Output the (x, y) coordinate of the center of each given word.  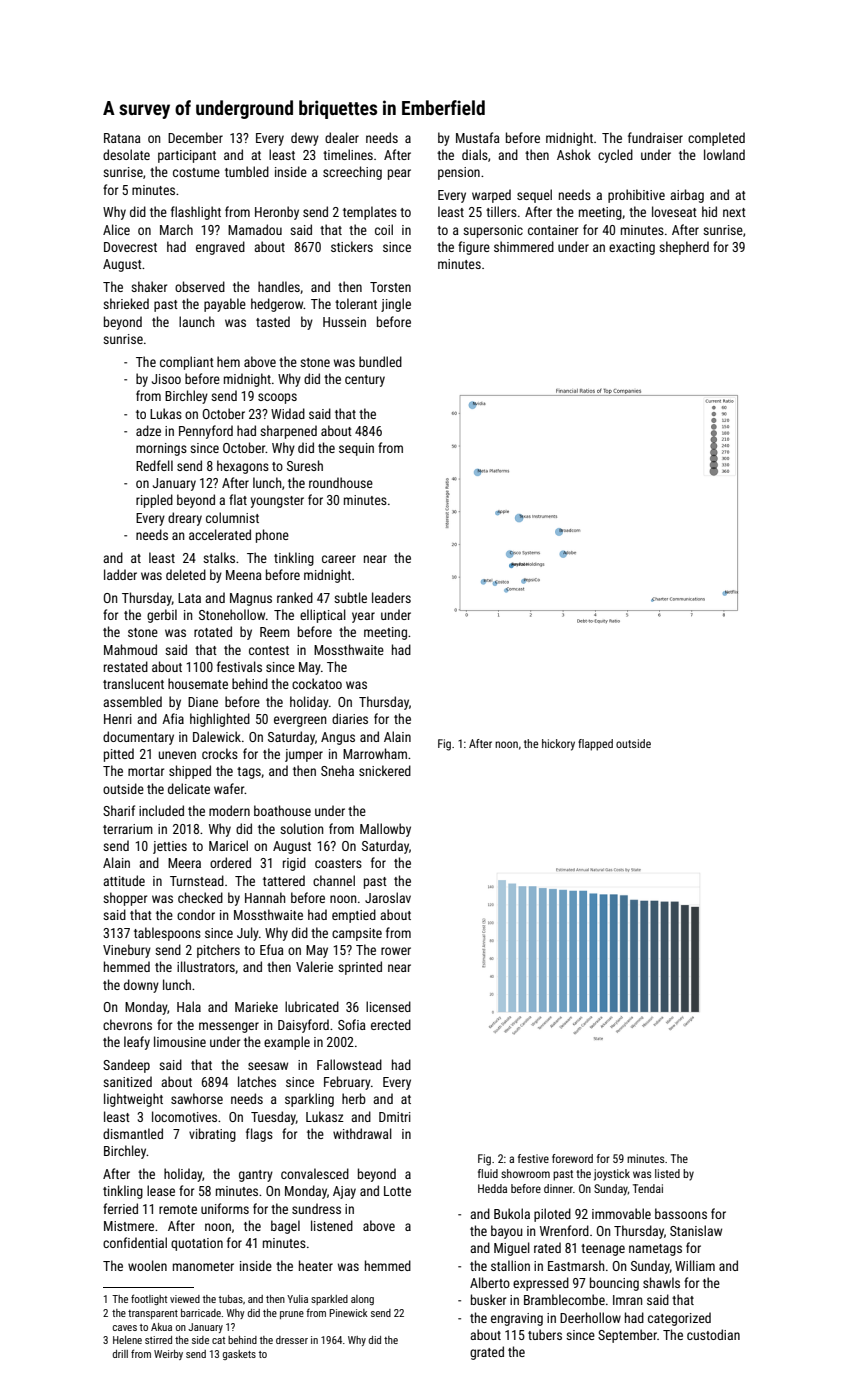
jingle (396, 305)
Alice (116, 229)
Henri (118, 719)
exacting (632, 248)
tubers (545, 1334)
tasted (273, 321)
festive (533, 1158)
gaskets (239, 1355)
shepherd (684, 248)
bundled (380, 361)
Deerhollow (590, 1317)
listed (667, 1173)
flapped (595, 745)
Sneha (337, 770)
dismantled (133, 1133)
